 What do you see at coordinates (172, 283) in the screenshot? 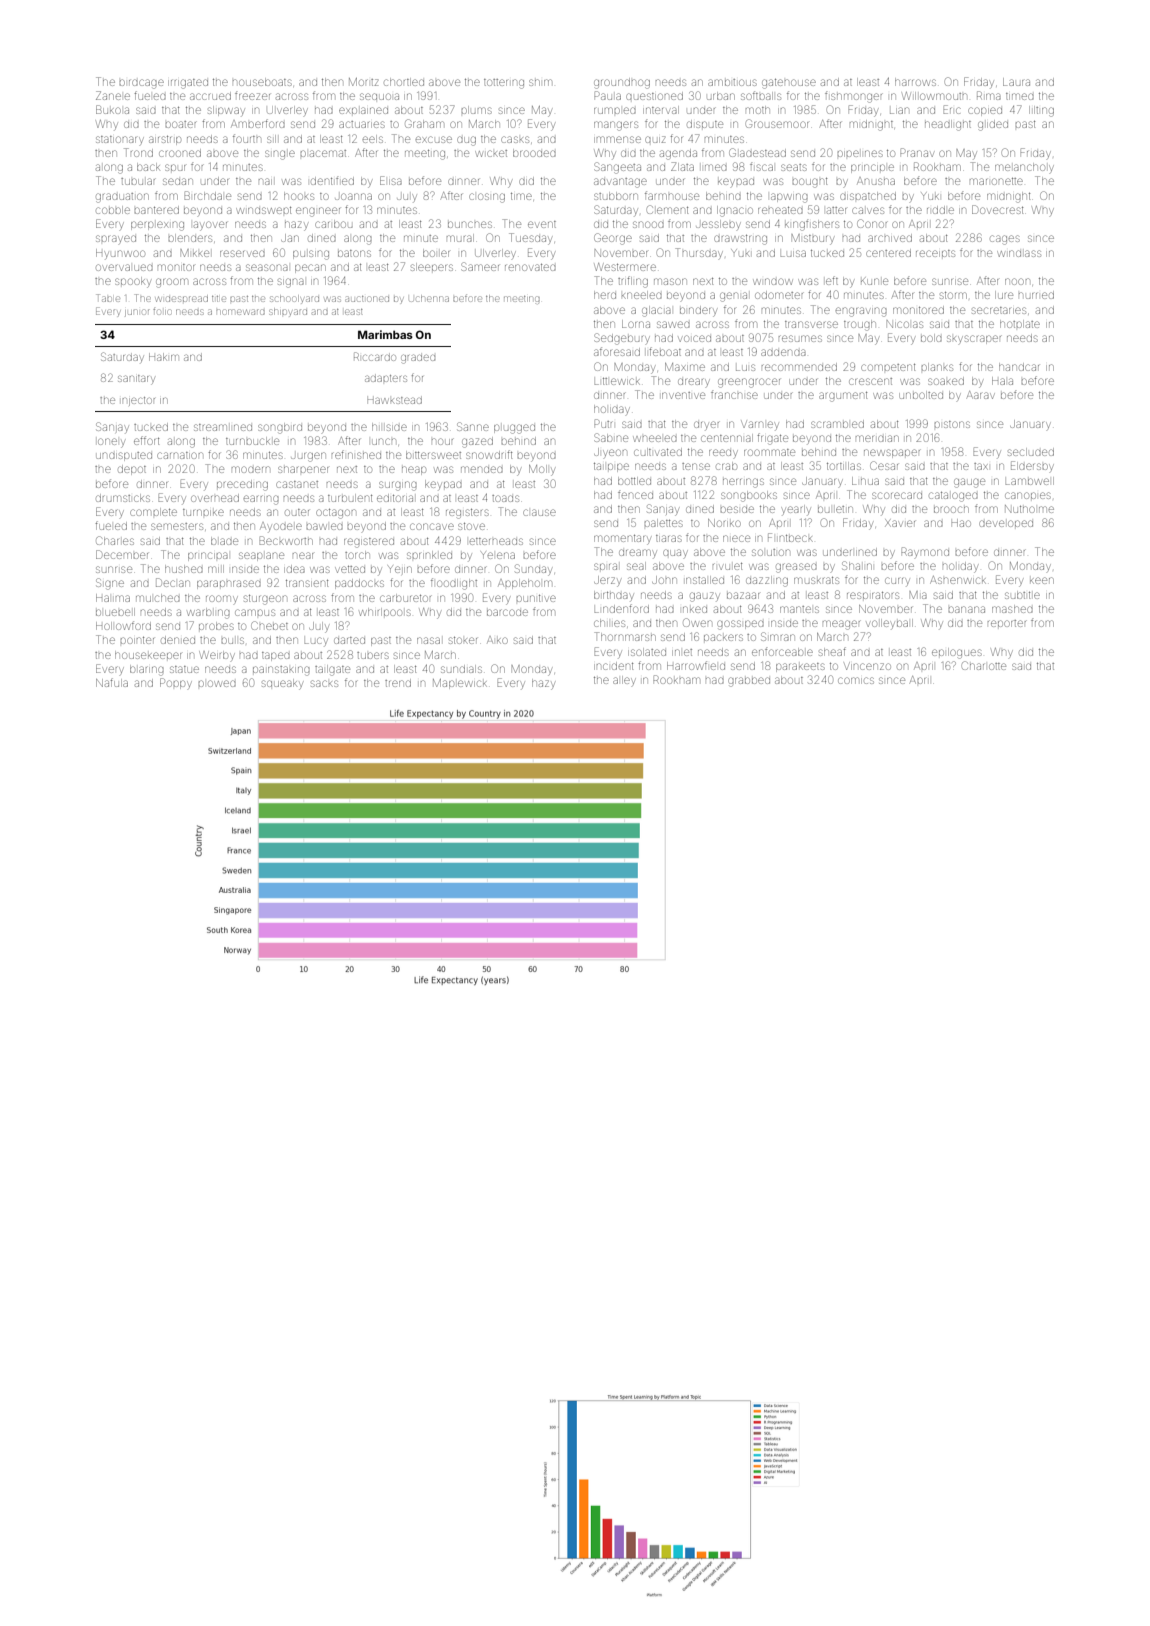
I see `groom` at bounding box center [172, 283].
